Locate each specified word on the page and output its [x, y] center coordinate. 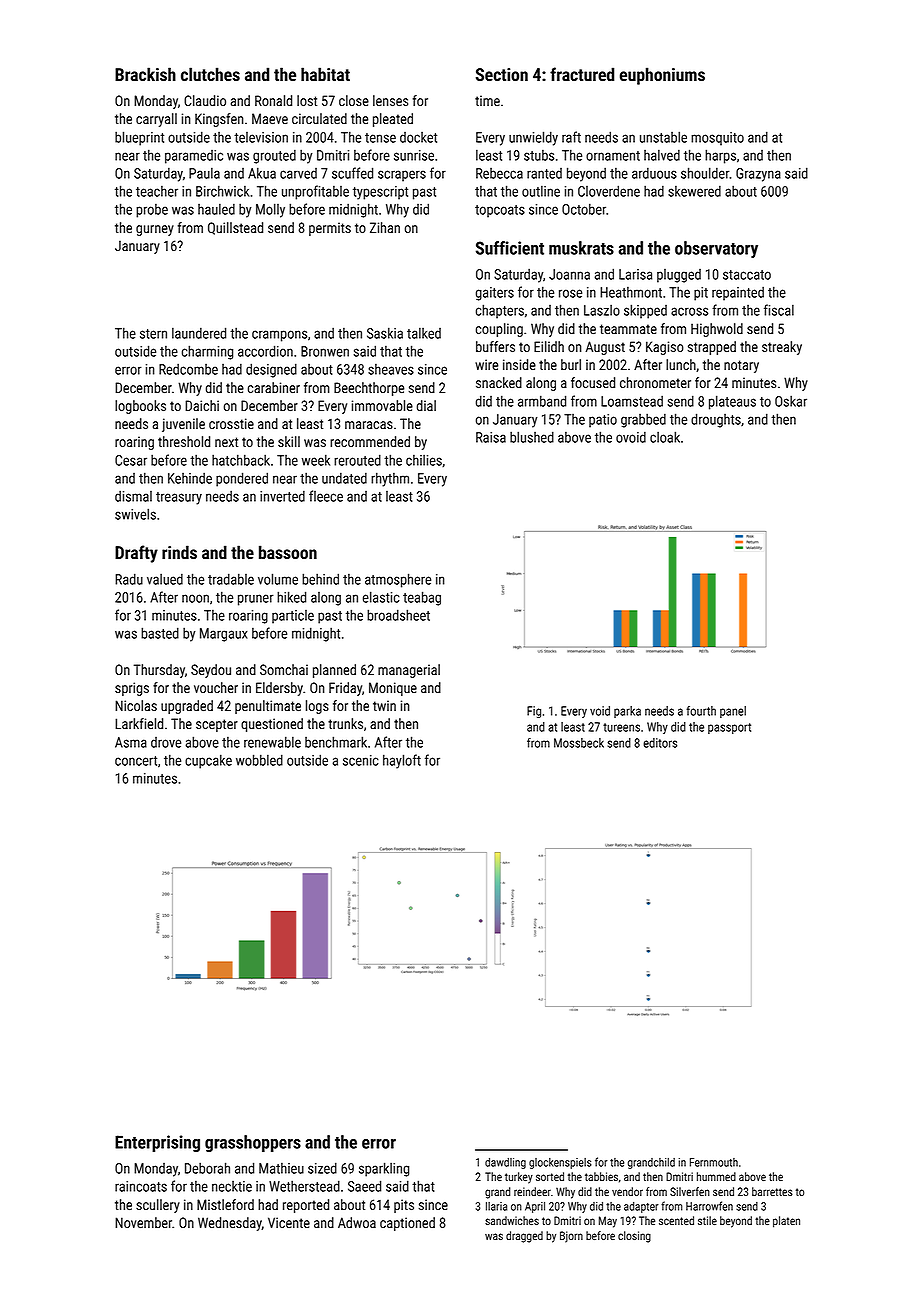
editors [660, 743]
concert [136, 761]
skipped [645, 311]
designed [271, 370]
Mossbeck [579, 743]
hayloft [402, 761]
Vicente [289, 1222]
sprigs [132, 689]
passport [729, 728]
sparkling [384, 1169]
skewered [694, 191]
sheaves [391, 369]
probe [152, 211]
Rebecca [499, 173]
